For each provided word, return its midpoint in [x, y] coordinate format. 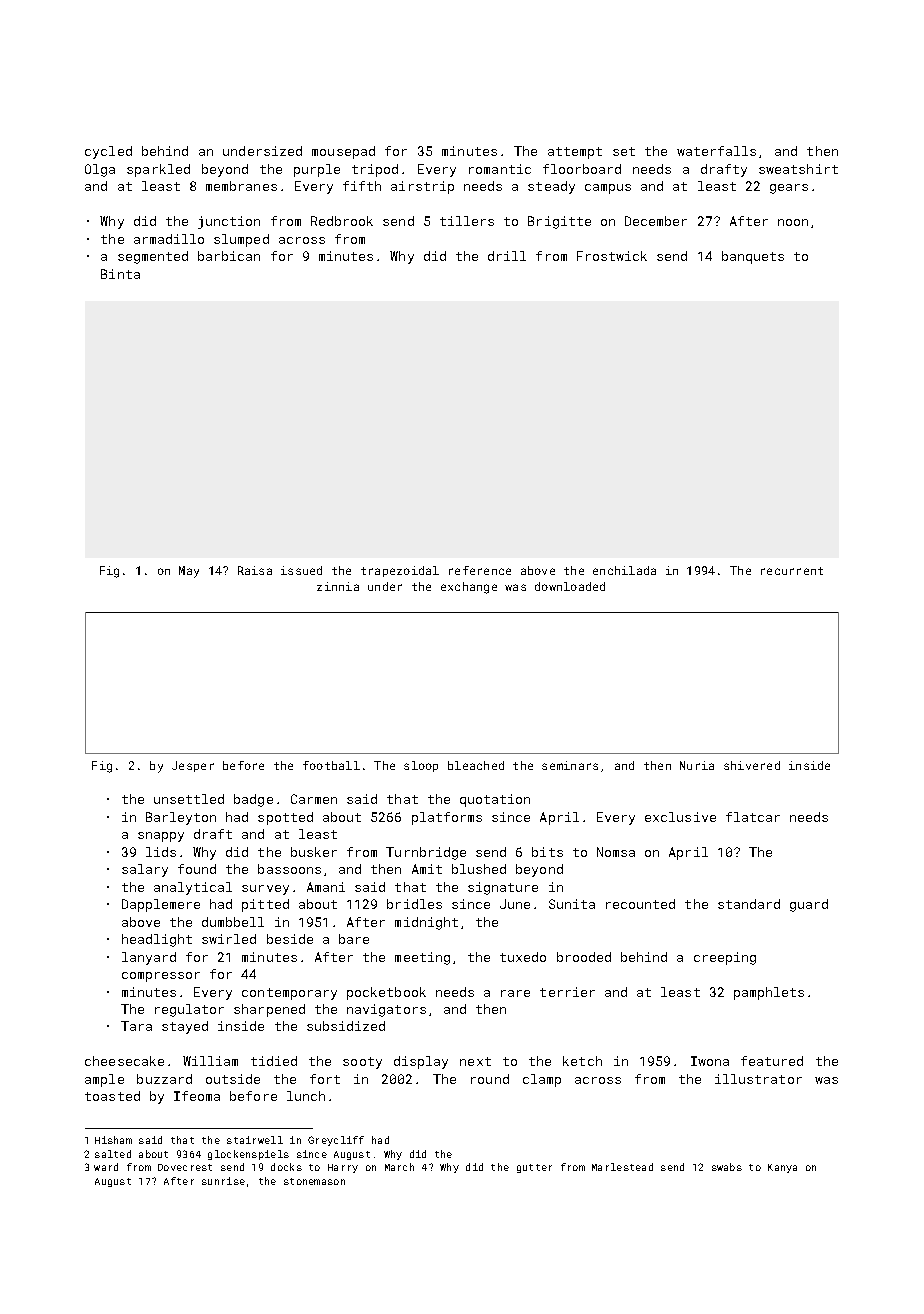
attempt [575, 153]
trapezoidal [400, 571]
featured [772, 1061]
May [189, 572]
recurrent [792, 571]
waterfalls [716, 151]
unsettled [189, 799]
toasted [112, 1096]
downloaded [570, 586]
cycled [108, 152]
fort [325, 1079]
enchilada [624, 570]
